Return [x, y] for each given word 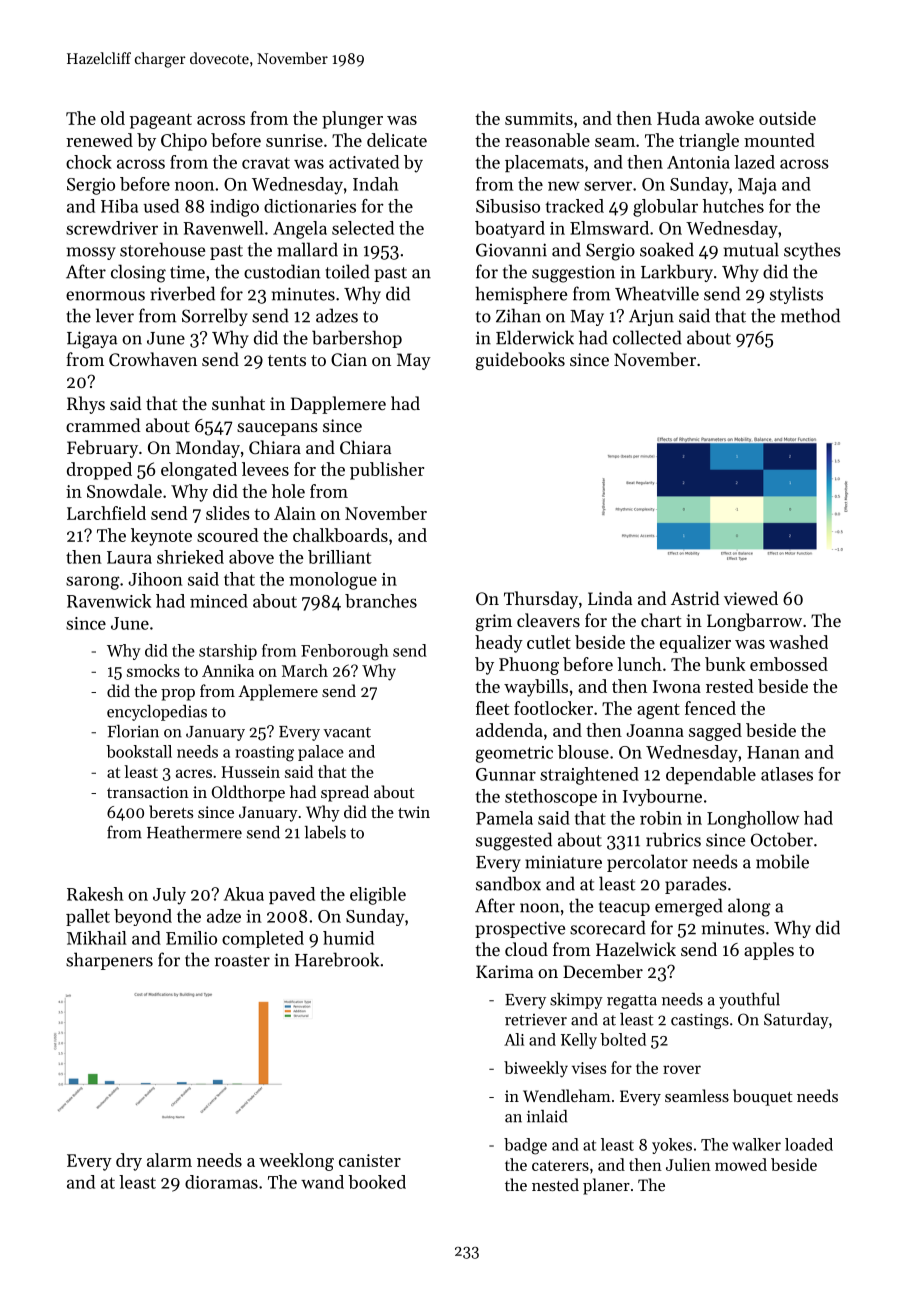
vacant [347, 732]
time [187, 272]
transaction [148, 792]
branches [381, 601]
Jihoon [155, 579]
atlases [787, 774]
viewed [751, 598]
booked [377, 1182]
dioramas [221, 1182]
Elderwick [535, 337]
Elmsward [609, 228]
